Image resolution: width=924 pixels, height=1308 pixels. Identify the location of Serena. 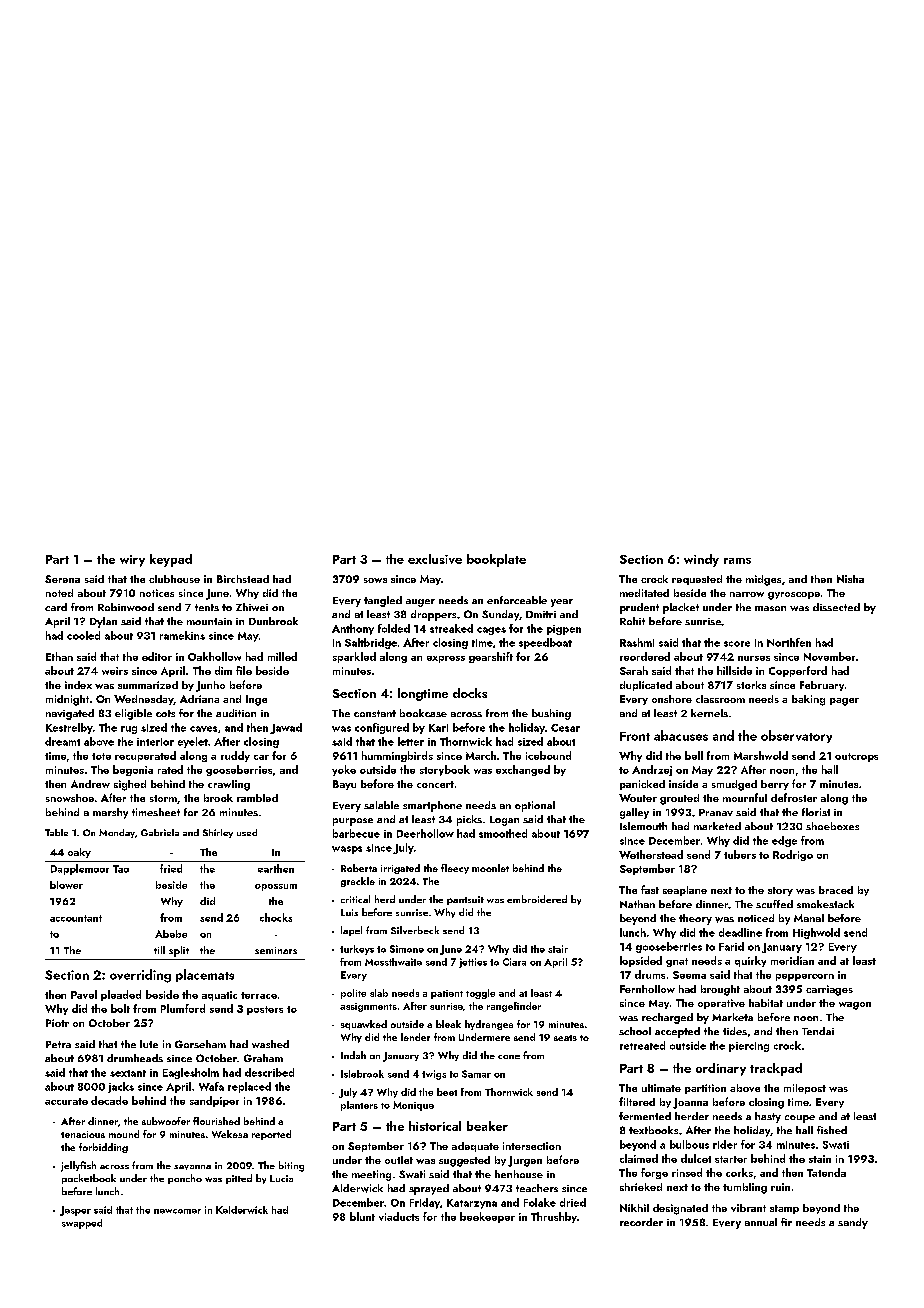
(62, 579).
